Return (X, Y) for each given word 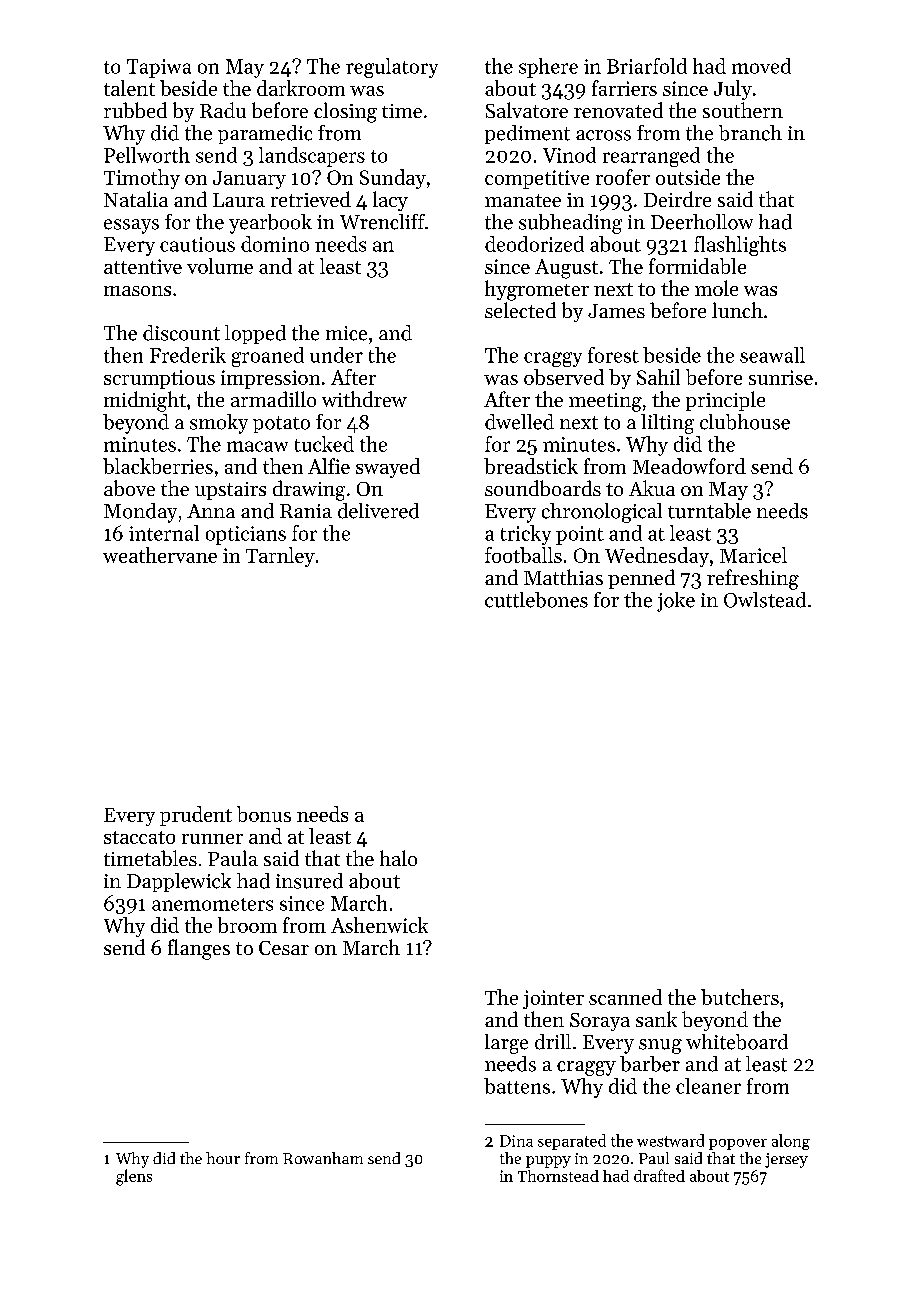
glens (134, 1177)
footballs (523, 555)
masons (137, 291)
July (733, 90)
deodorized (534, 244)
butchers (740, 997)
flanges (199, 949)
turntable (709, 511)
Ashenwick (379, 925)
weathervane (160, 555)
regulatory (392, 68)
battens (517, 1086)
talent (129, 88)
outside (688, 177)
